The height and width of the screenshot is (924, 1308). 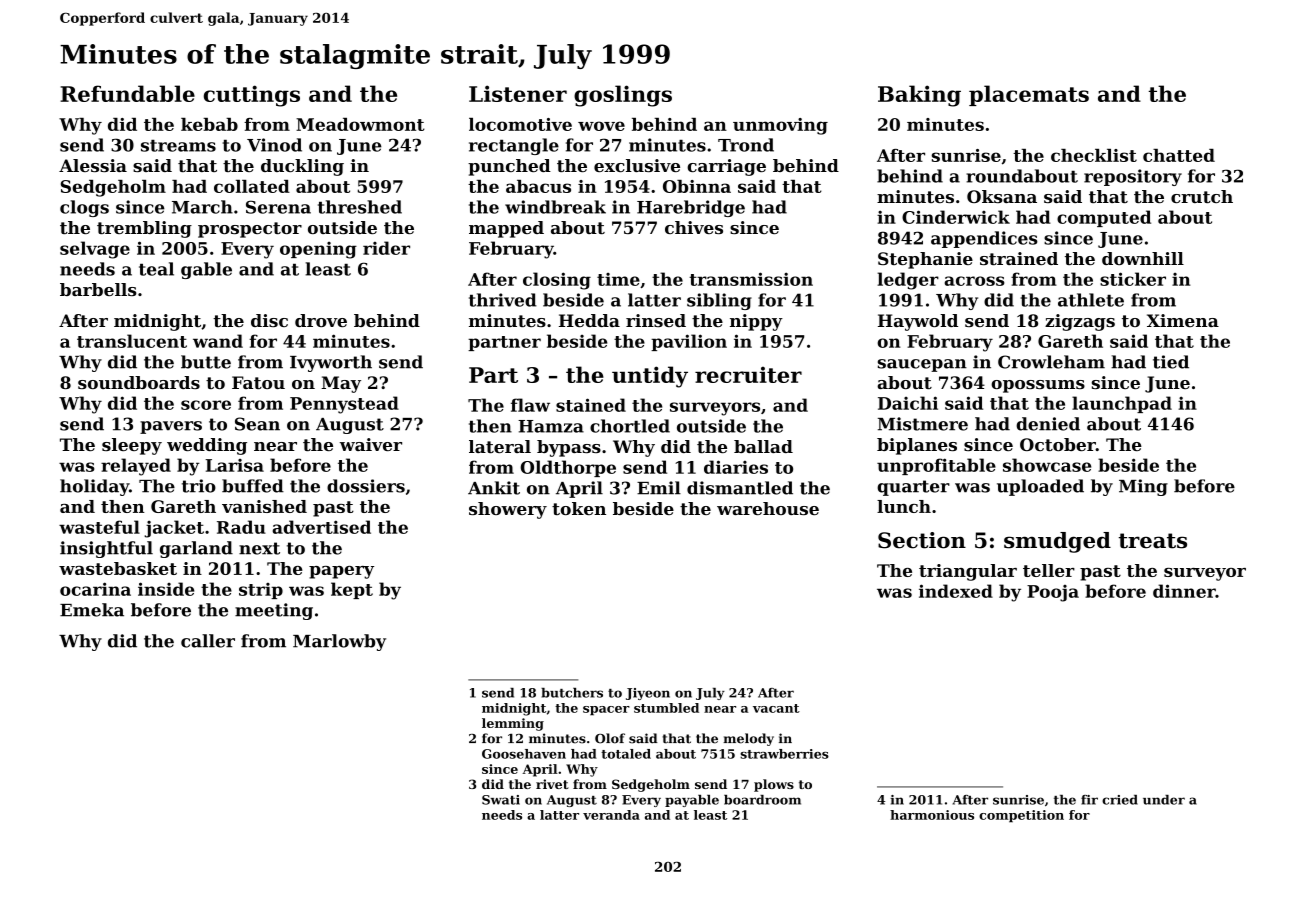 I want to click on veranda, so click(x=611, y=815).
